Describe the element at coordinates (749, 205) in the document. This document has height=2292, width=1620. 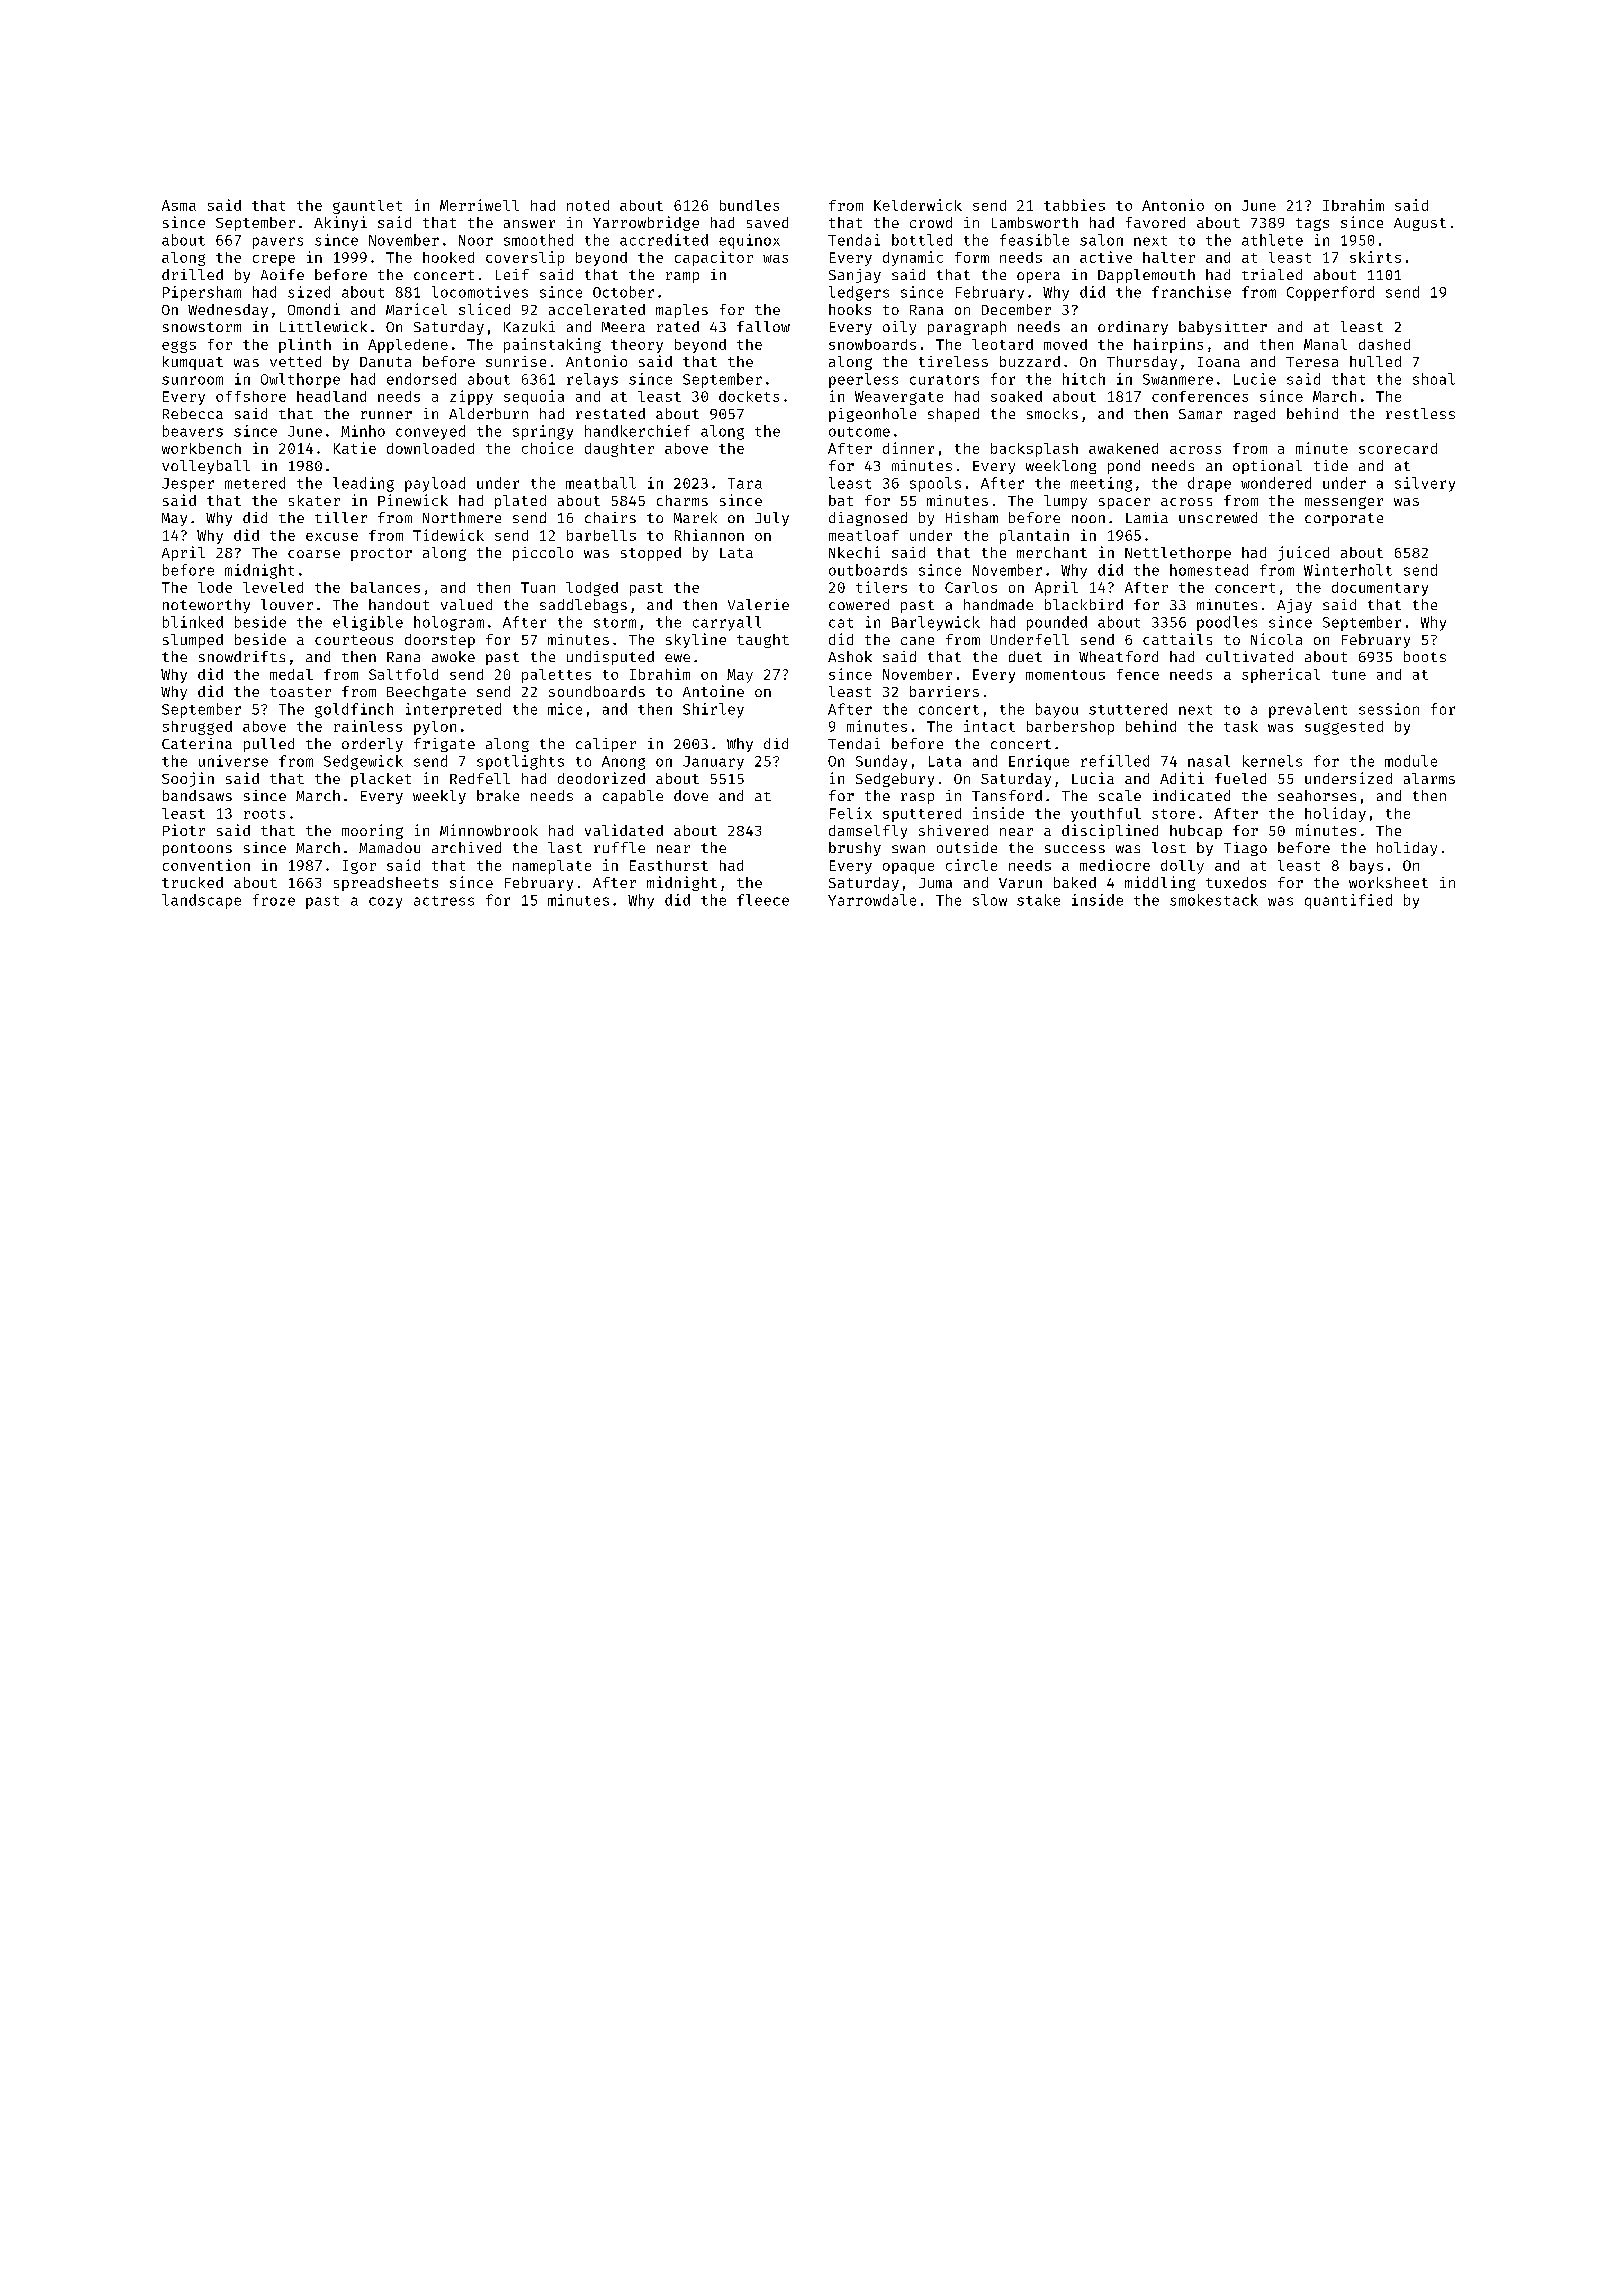
I see `bundles` at that location.
